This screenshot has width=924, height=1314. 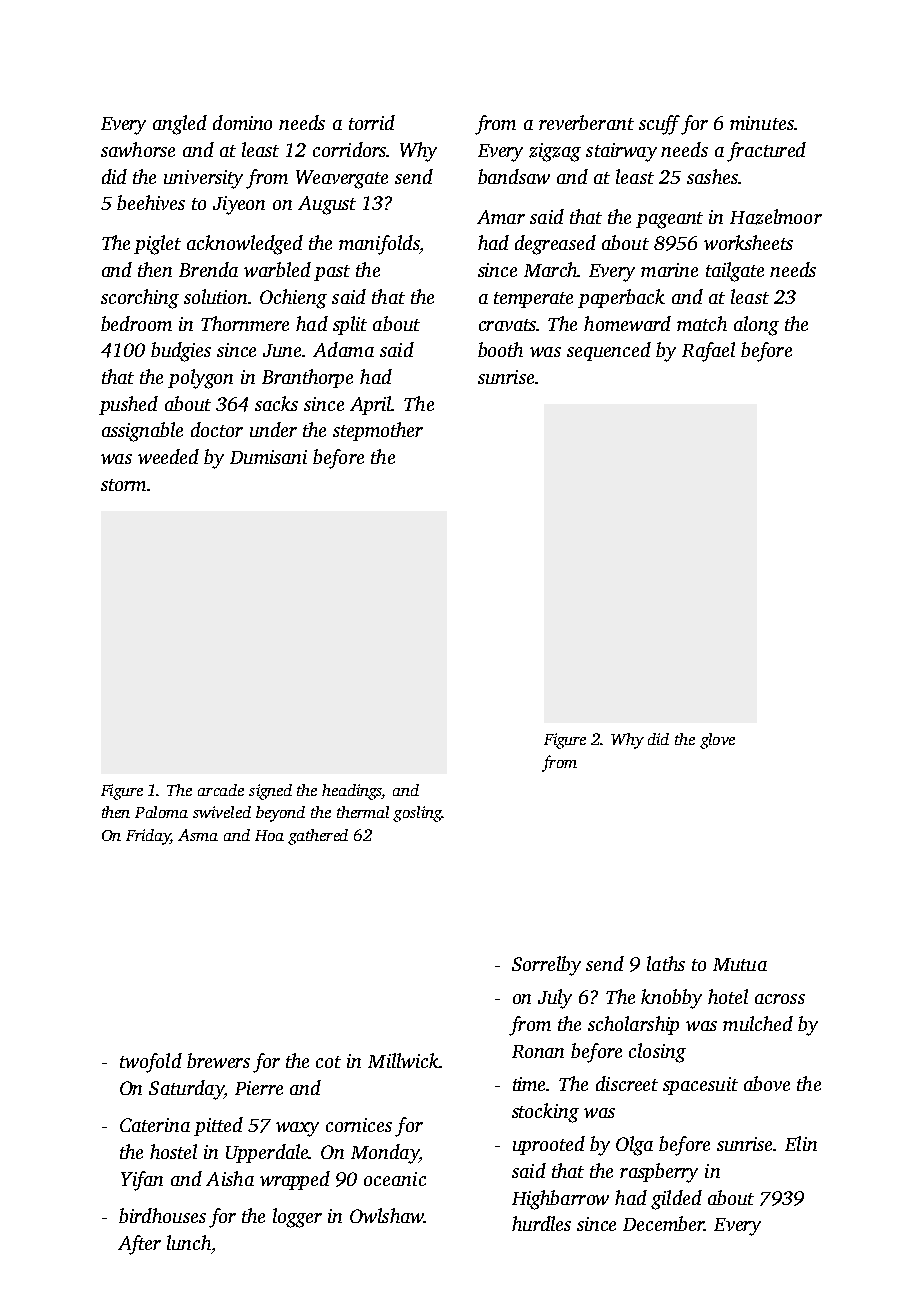 I want to click on angled, so click(x=180, y=125).
